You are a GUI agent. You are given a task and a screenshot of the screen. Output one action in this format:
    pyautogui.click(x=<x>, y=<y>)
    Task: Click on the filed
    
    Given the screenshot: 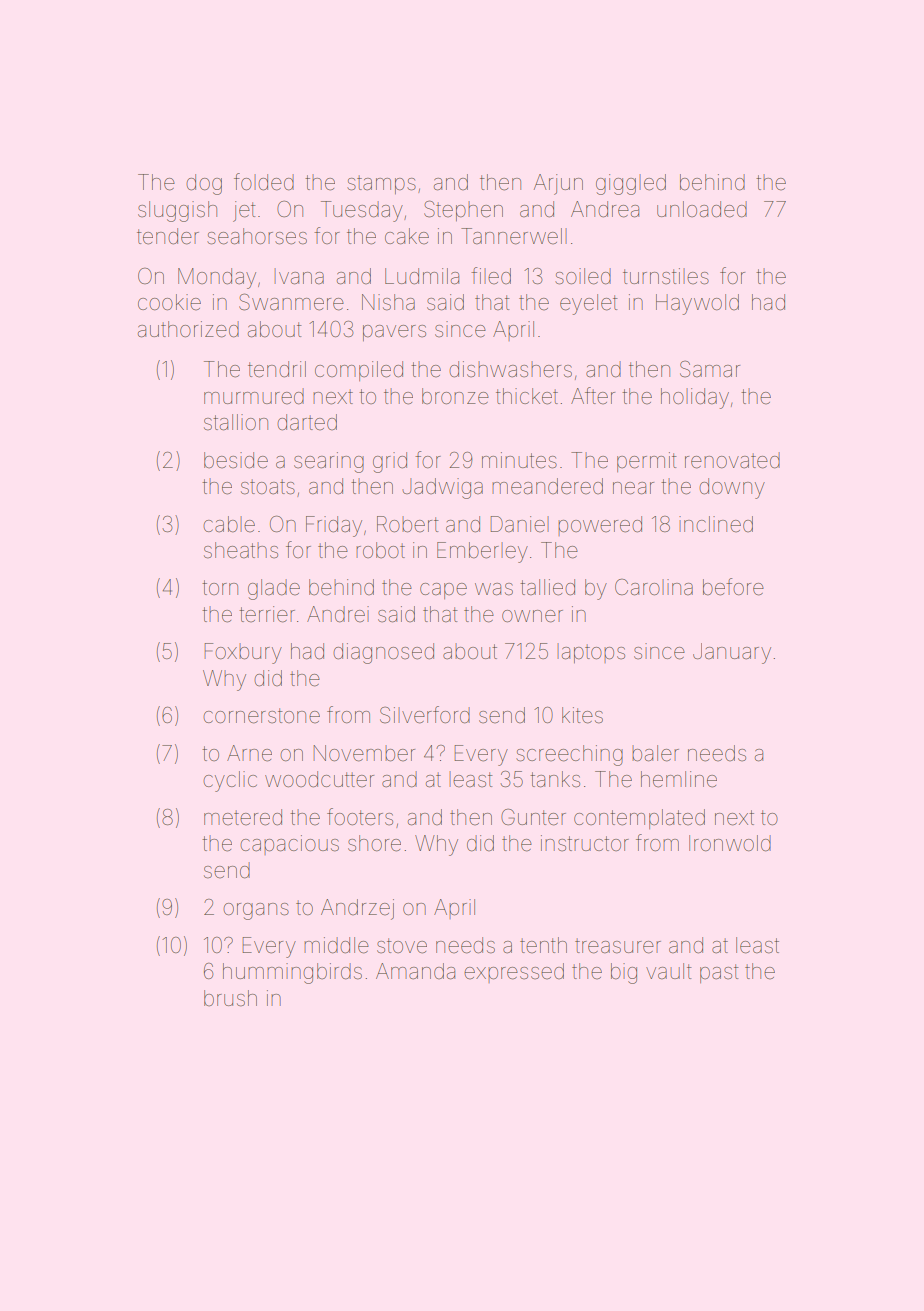 What is the action you would take?
    pyautogui.click(x=491, y=276)
